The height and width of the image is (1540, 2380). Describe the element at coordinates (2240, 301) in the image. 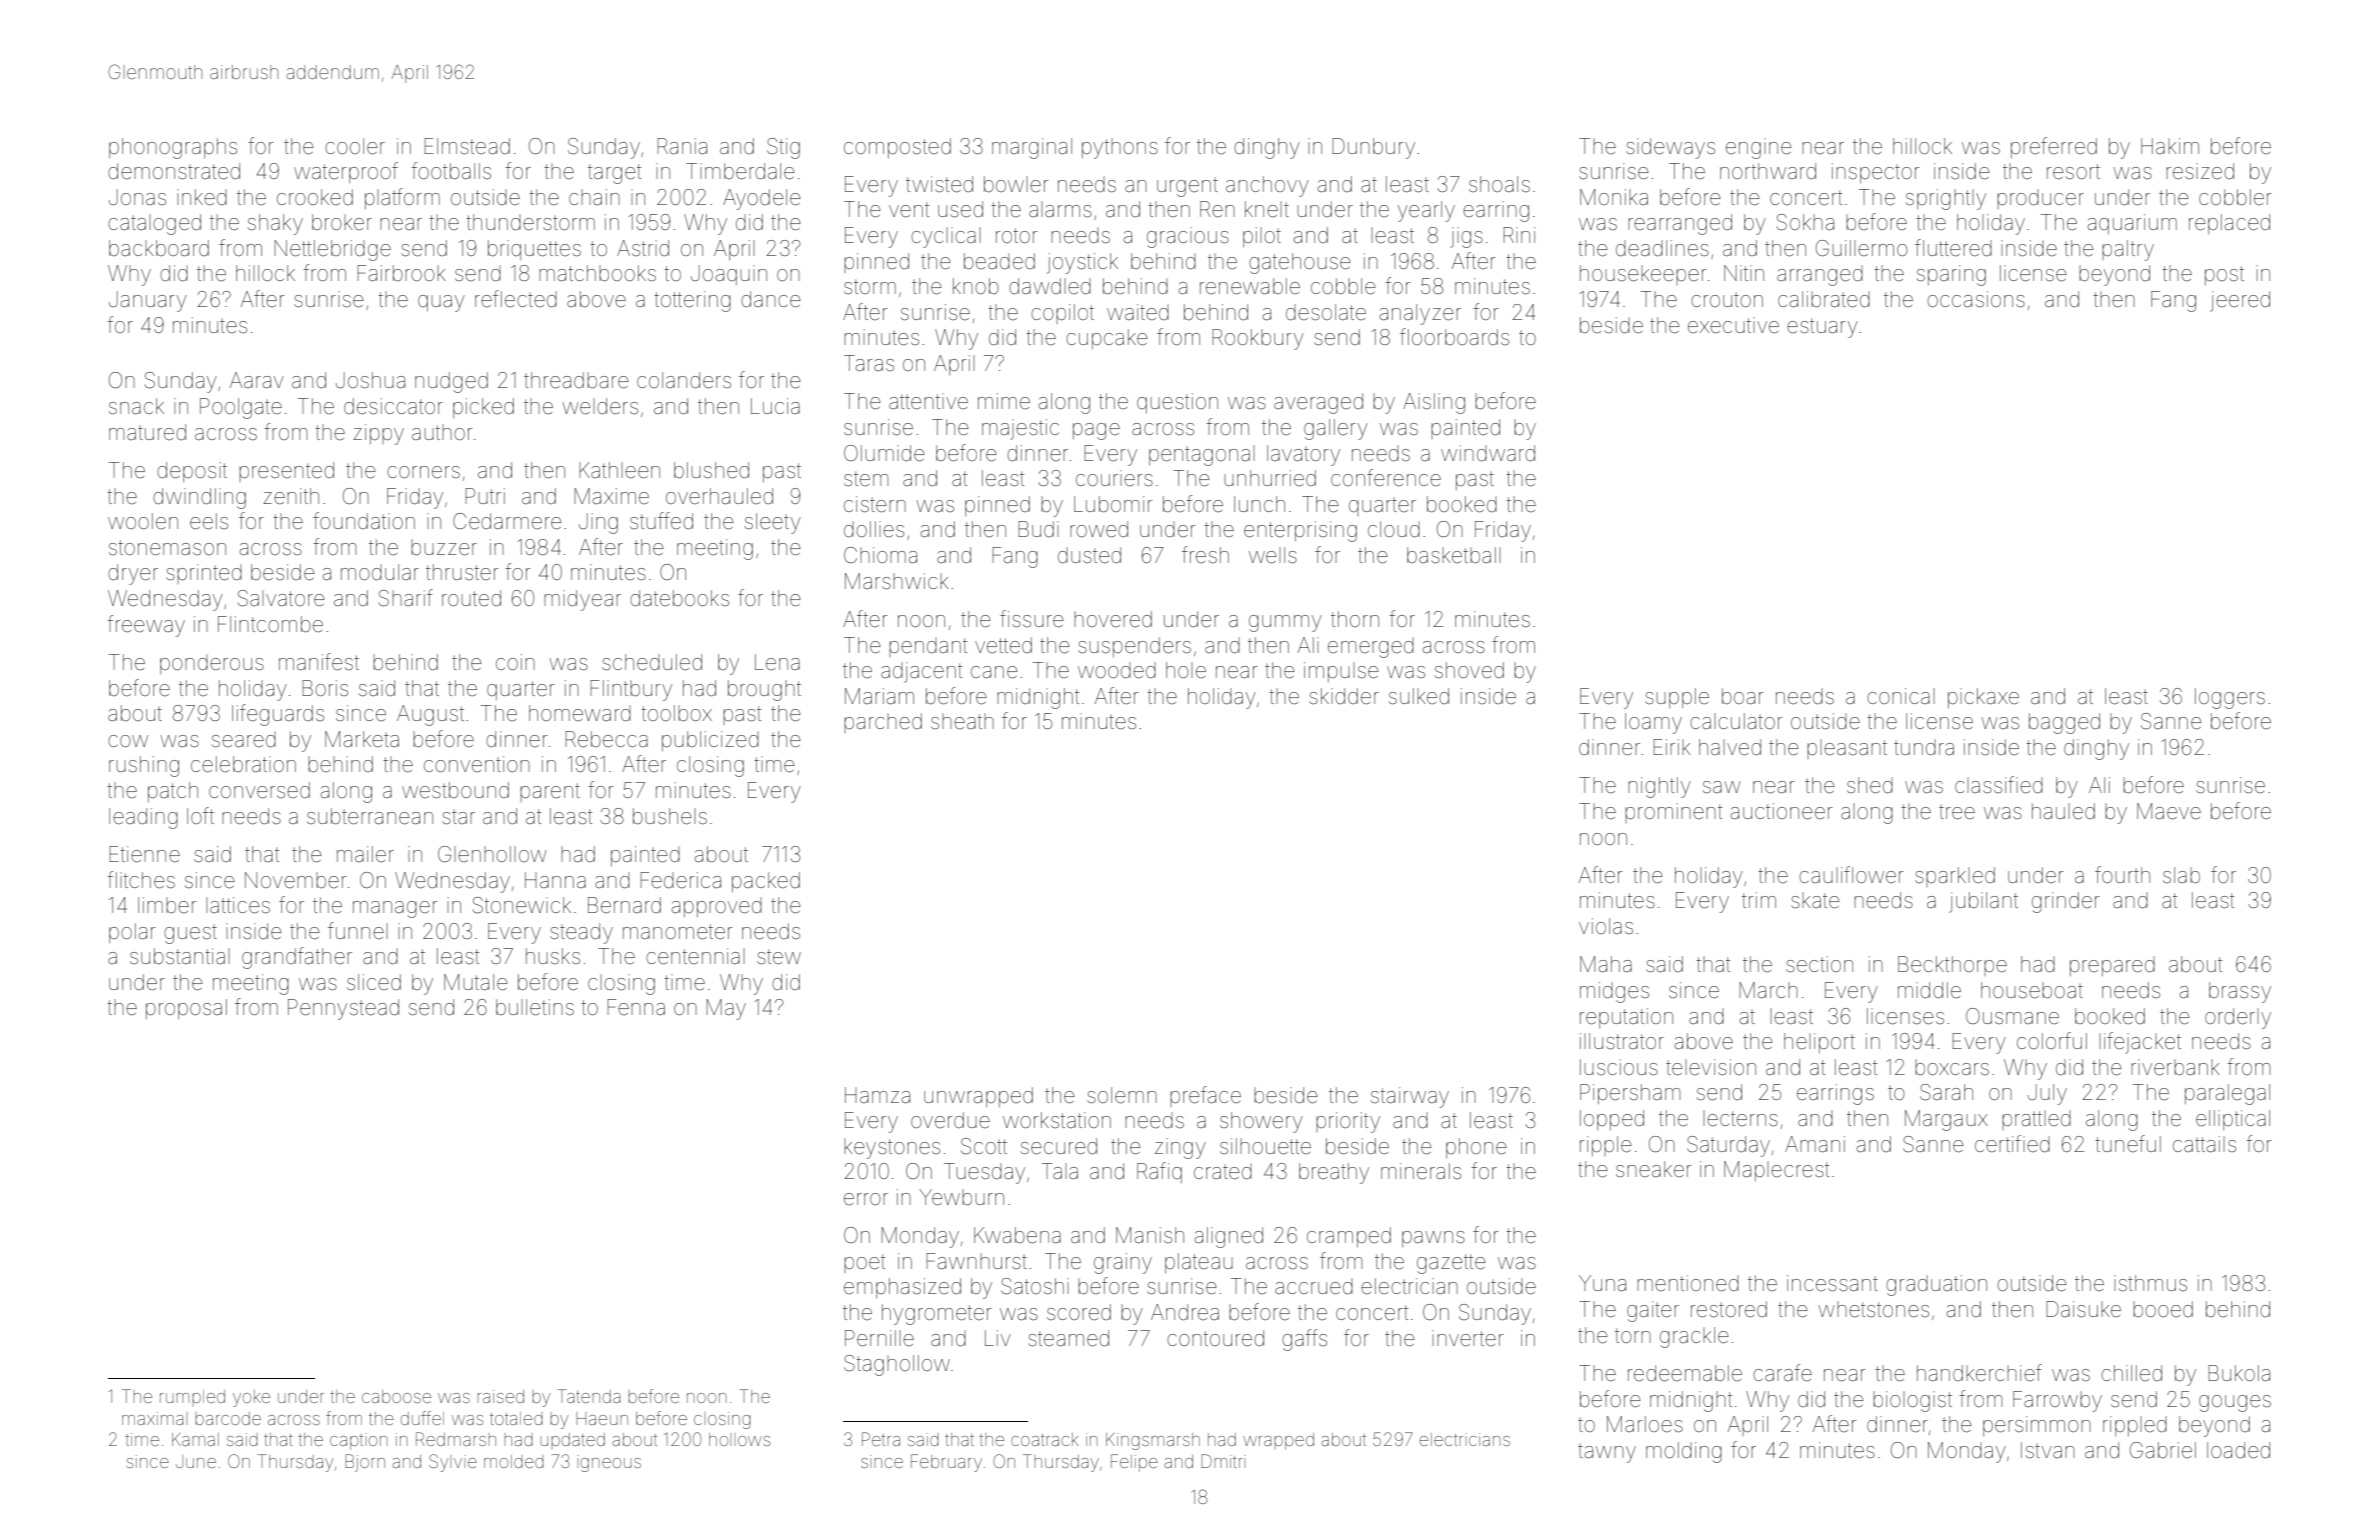

I see `jeered` at that location.
